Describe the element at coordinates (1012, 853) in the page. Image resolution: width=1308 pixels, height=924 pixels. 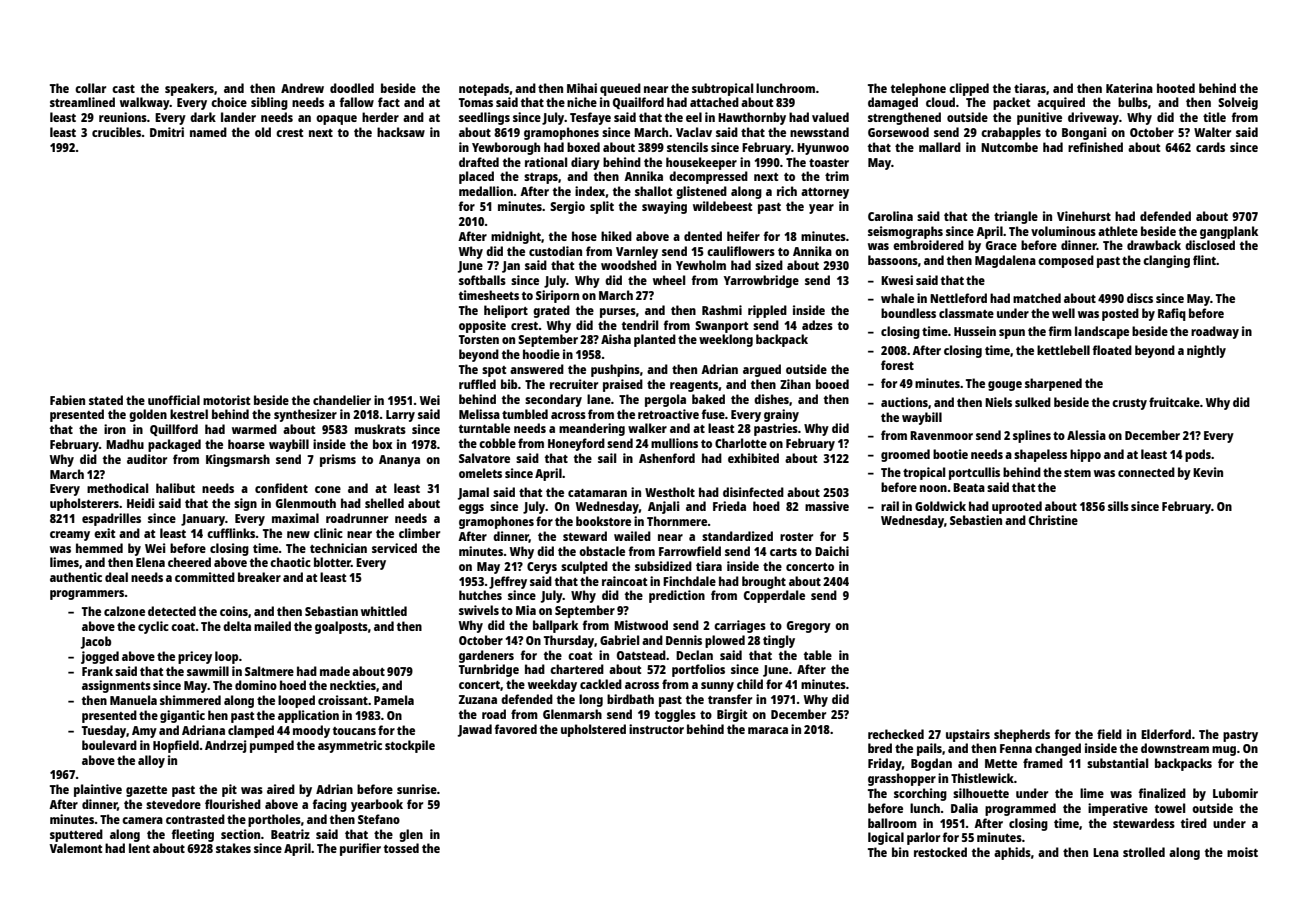
I see `aphids` at that location.
